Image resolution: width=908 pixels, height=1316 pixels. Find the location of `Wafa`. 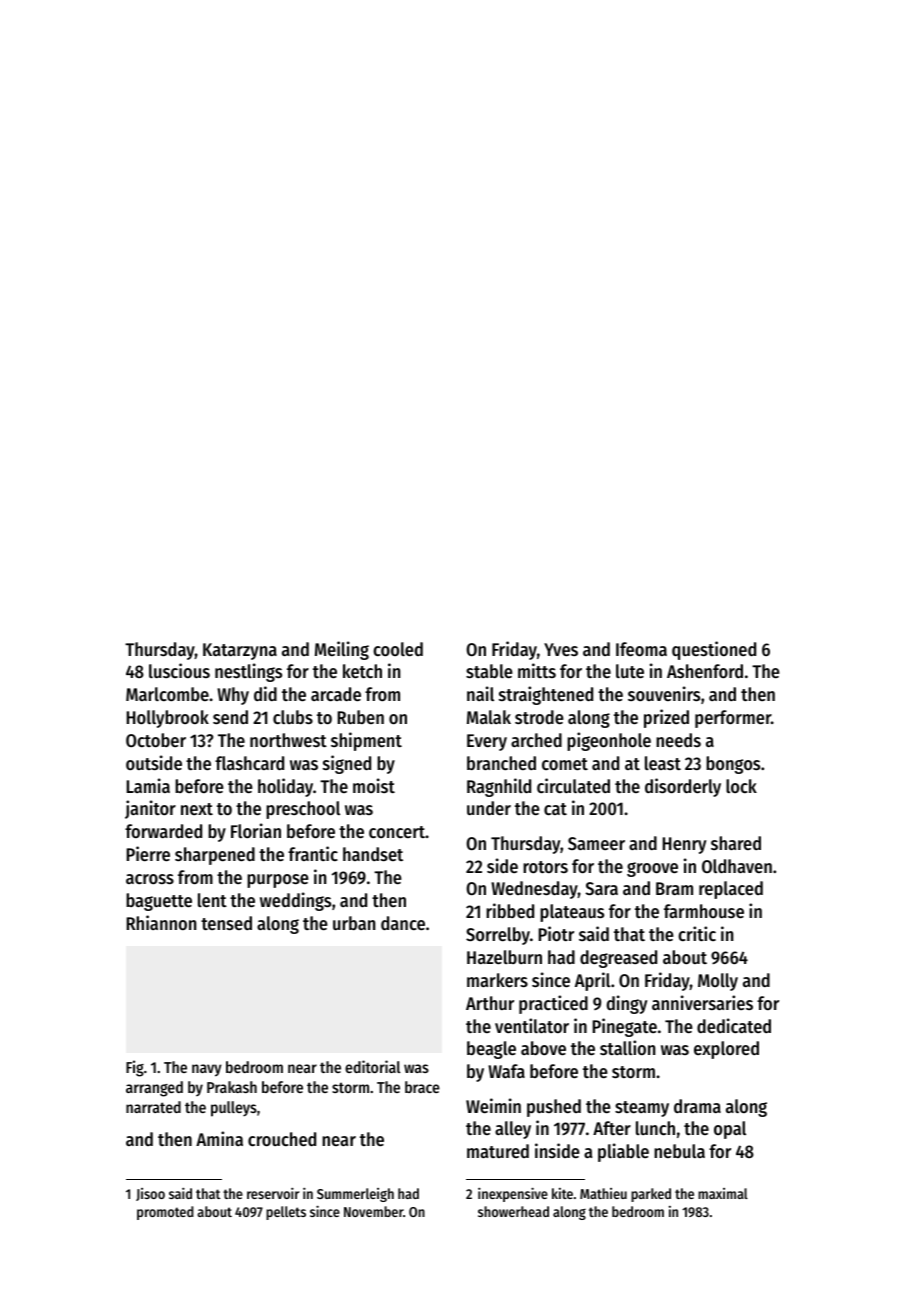

Wafa is located at coordinates (506, 1071).
